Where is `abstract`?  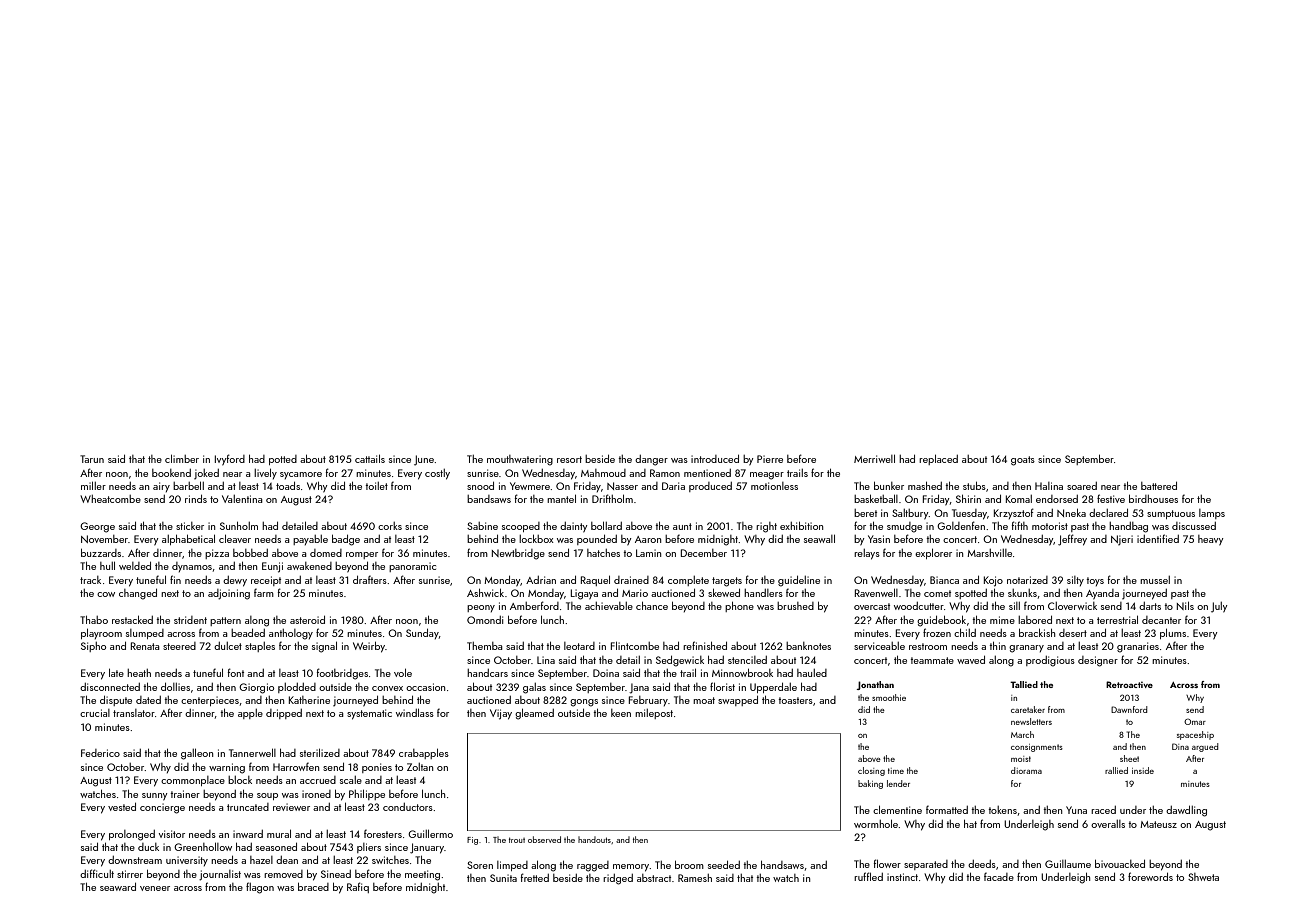 abstract is located at coordinates (654, 878).
